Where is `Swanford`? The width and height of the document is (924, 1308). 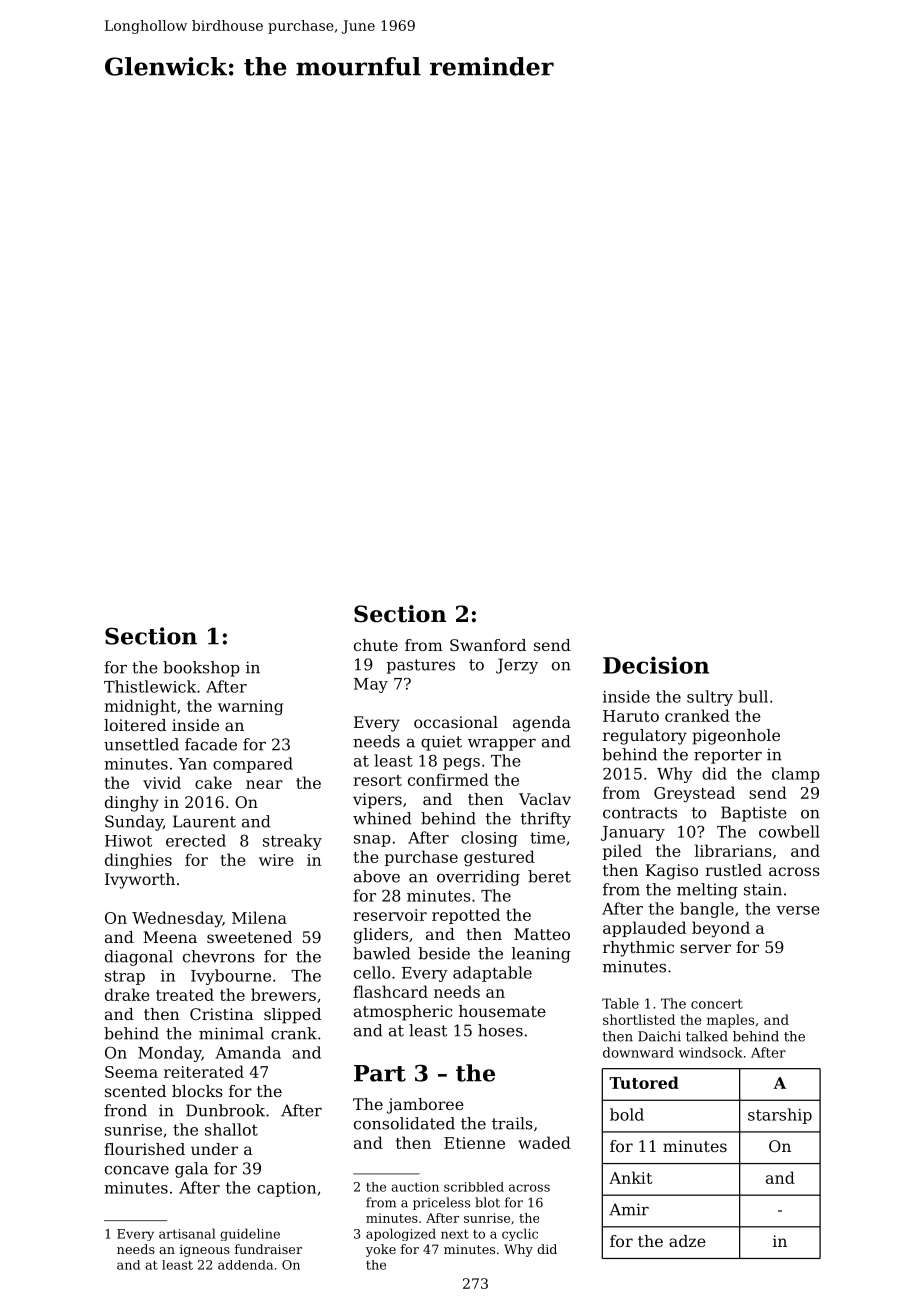 Swanford is located at coordinates (488, 645).
